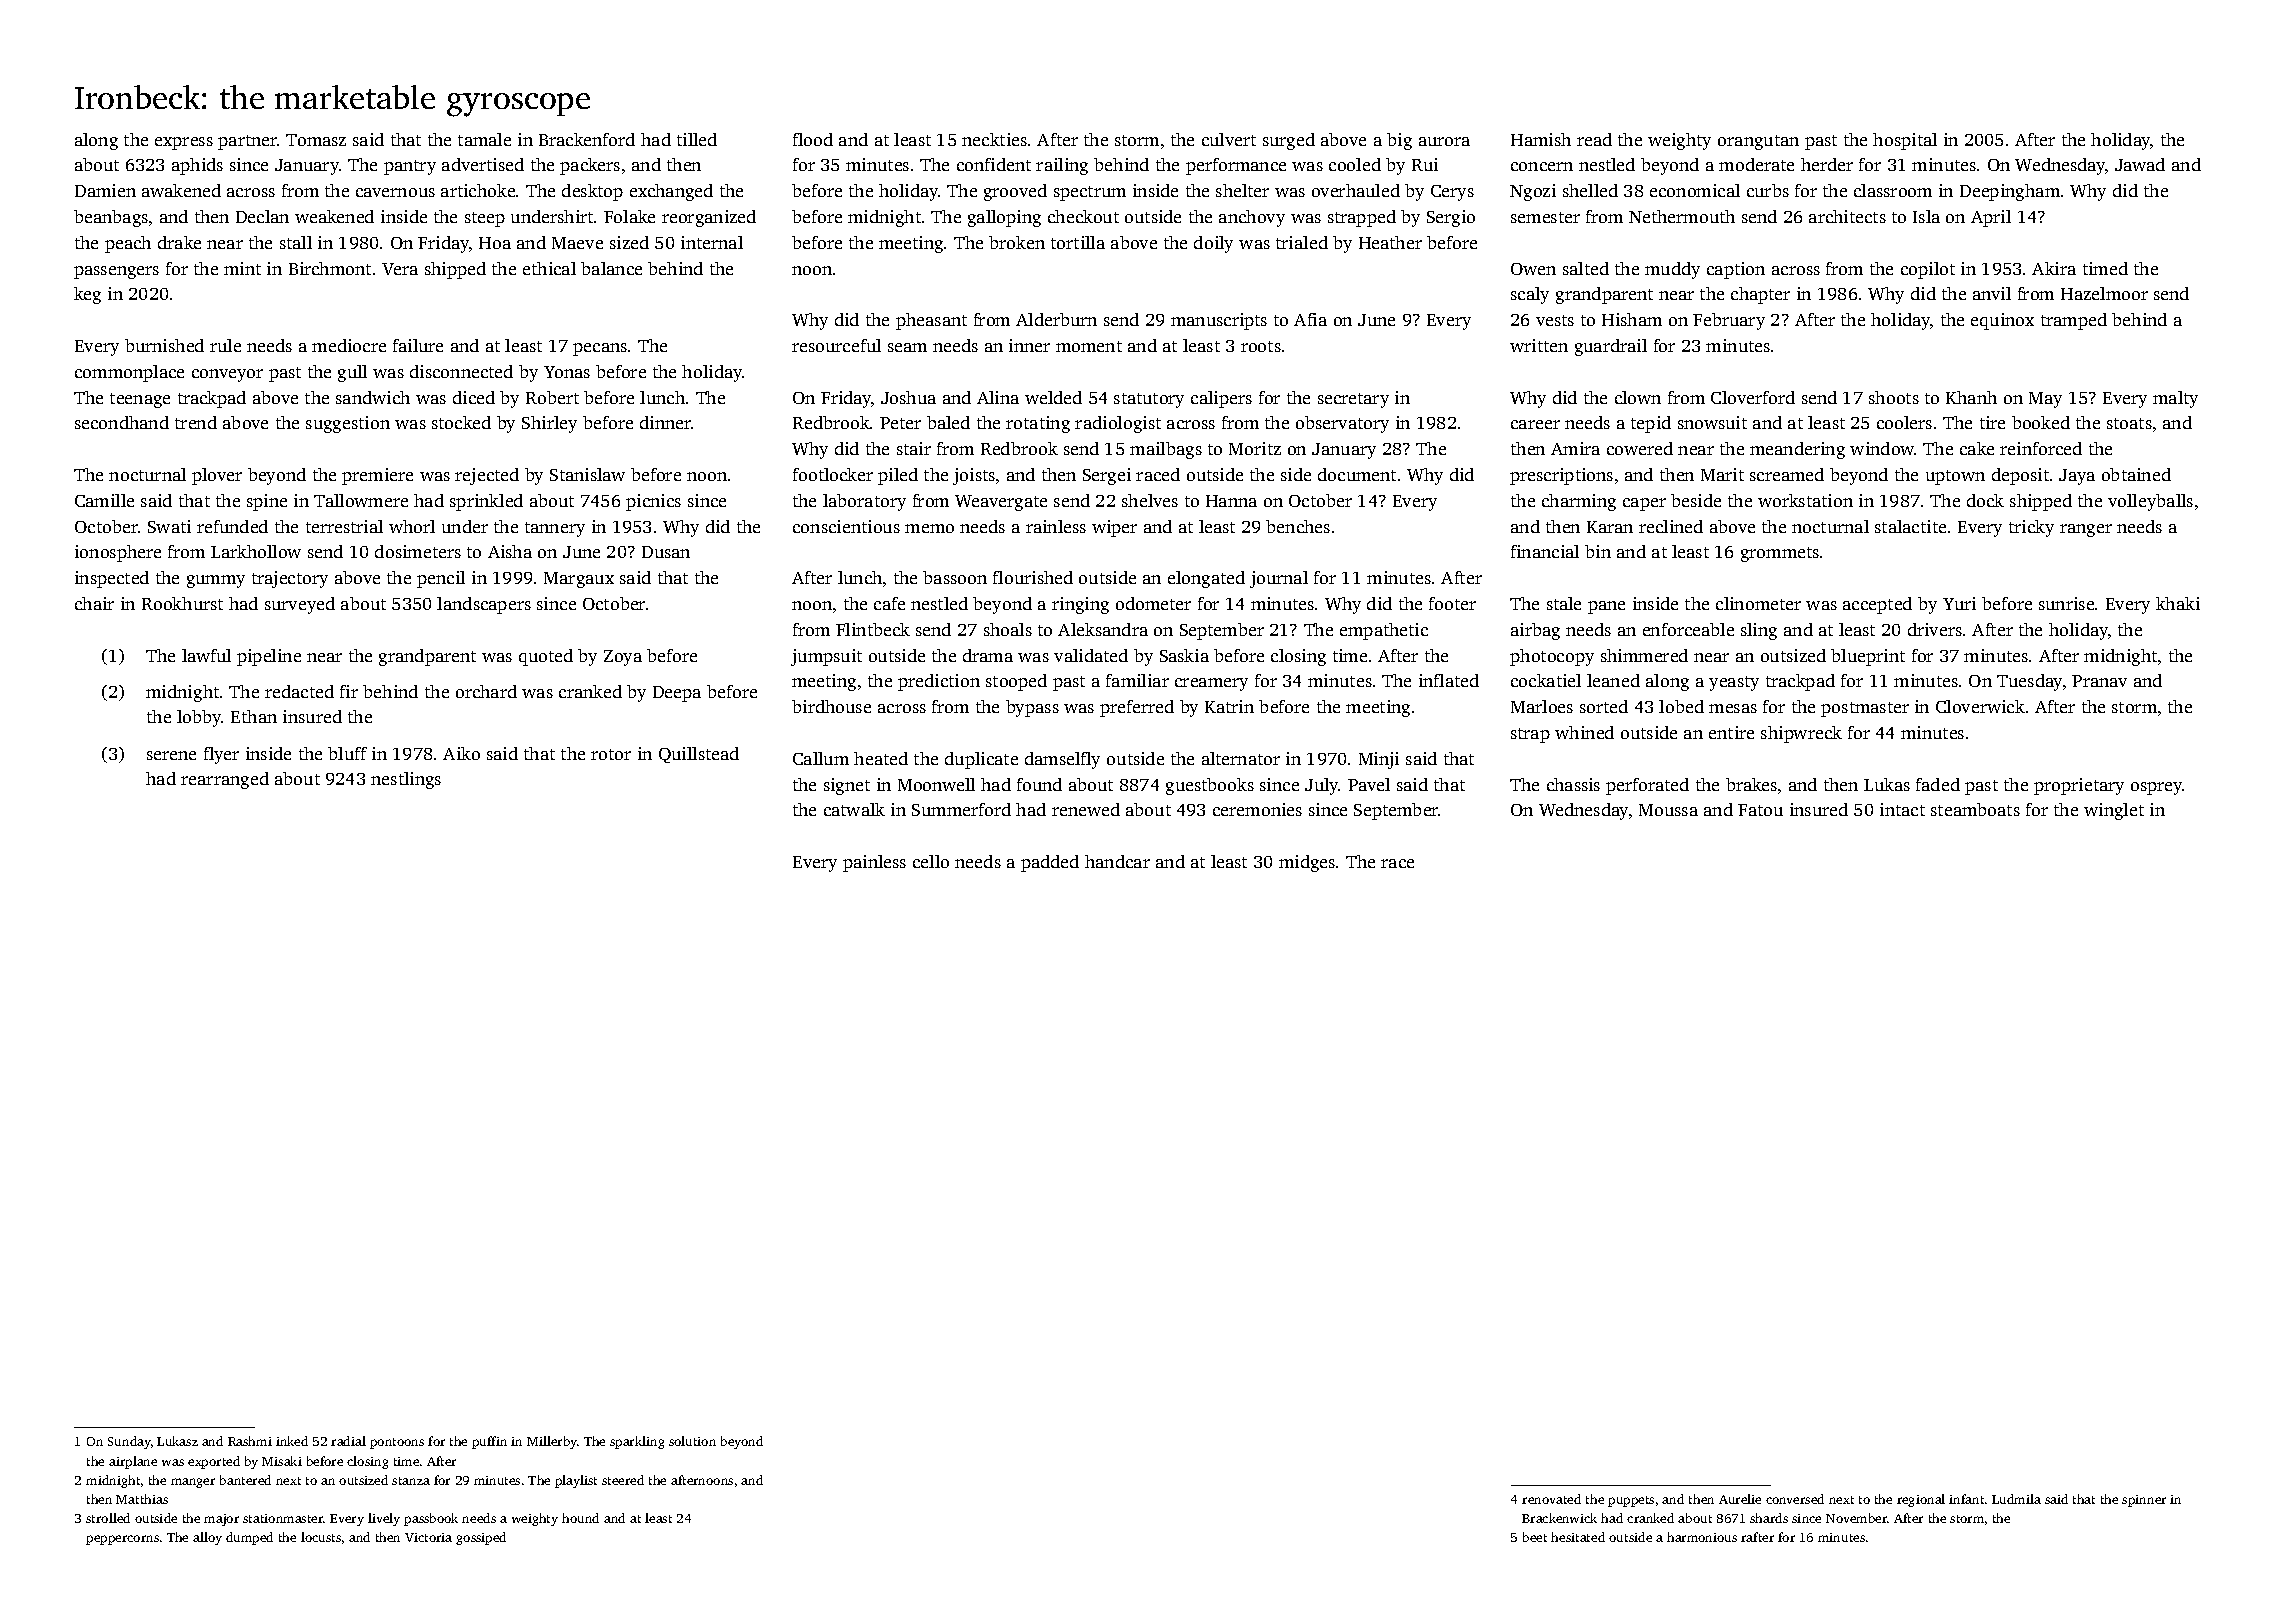  What do you see at coordinates (1905, 141) in the page?
I see `hospital` at bounding box center [1905, 141].
